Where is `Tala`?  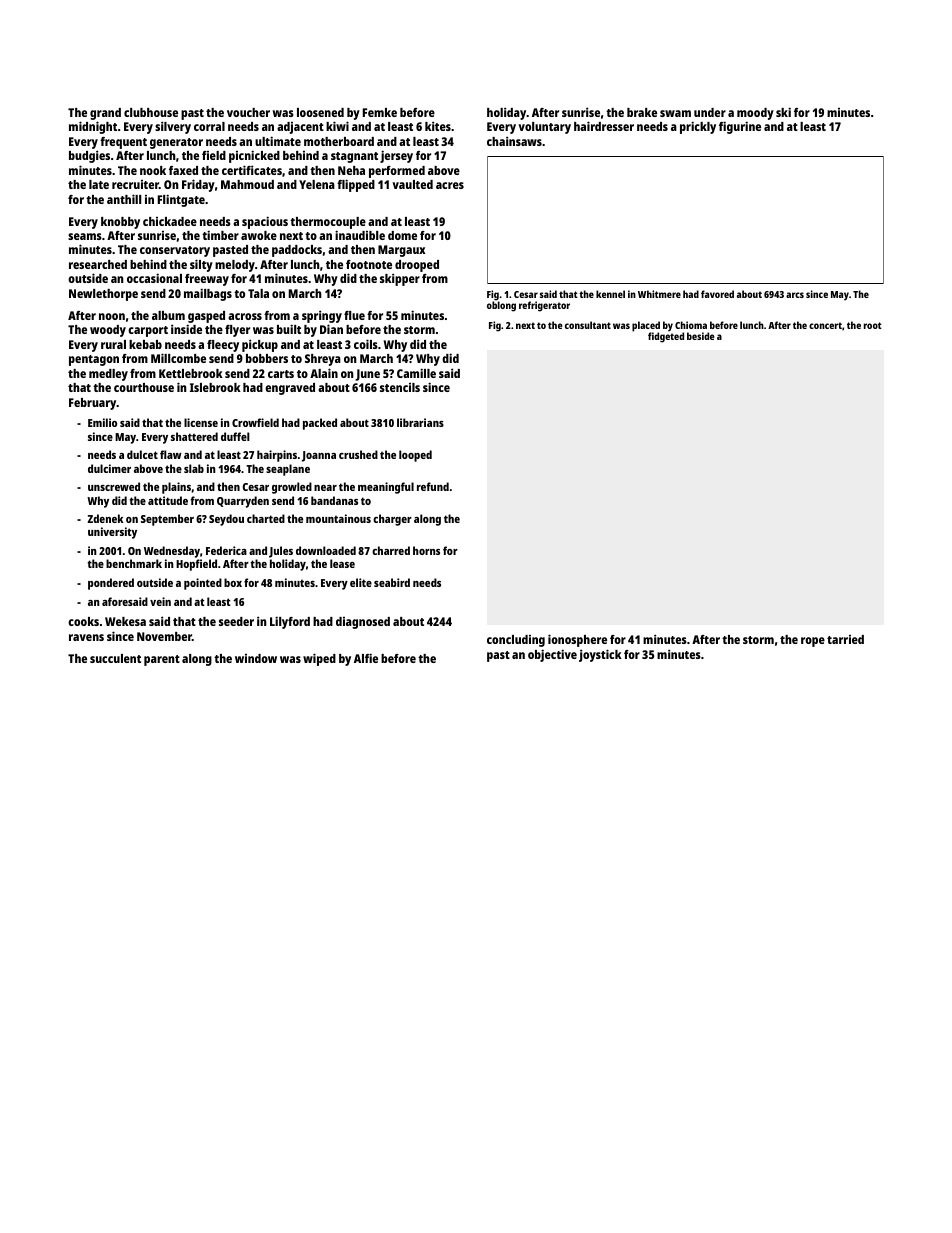
Tala is located at coordinates (258, 293).
